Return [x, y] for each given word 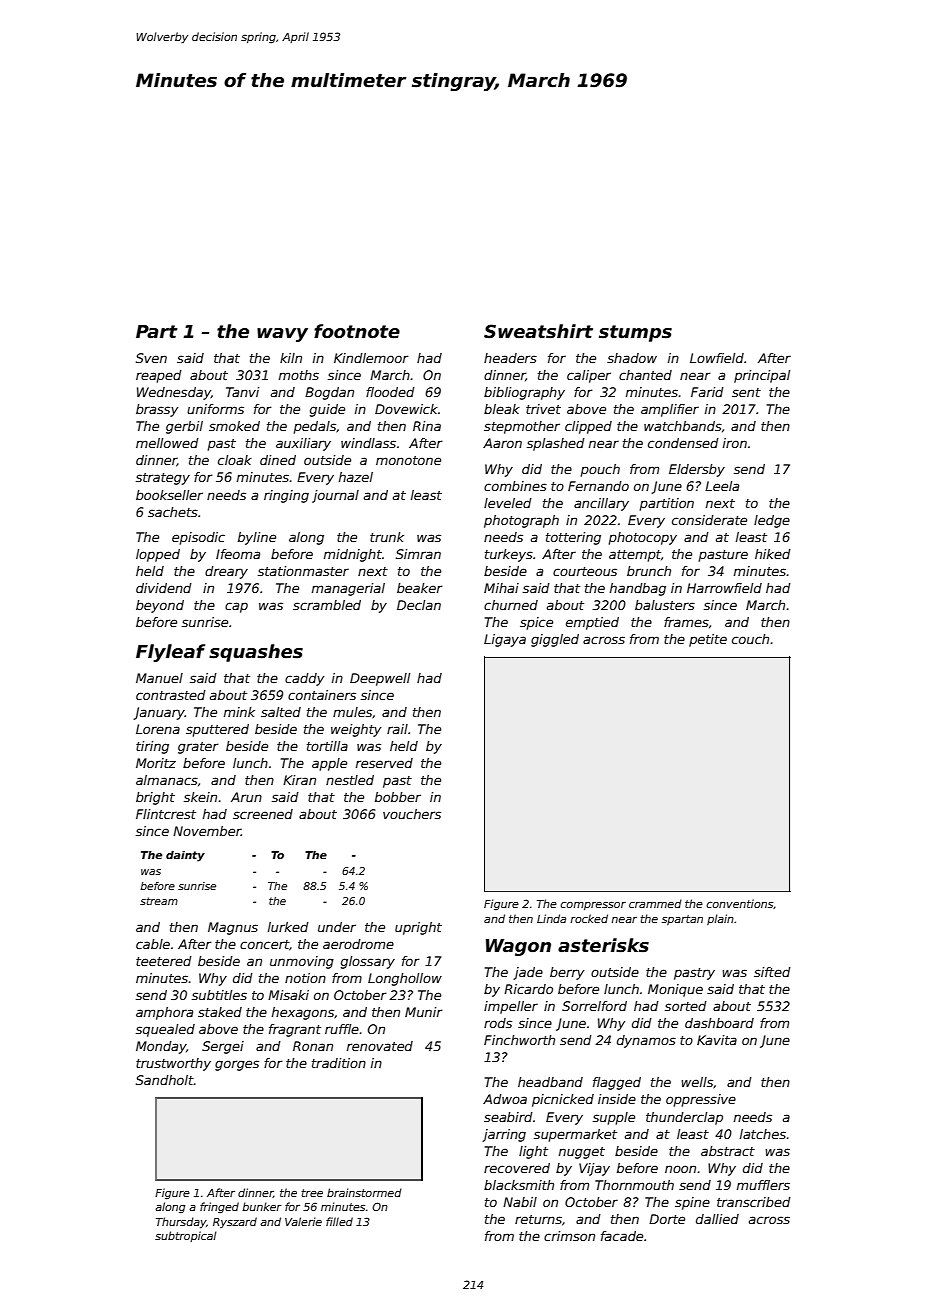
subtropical [186, 1236]
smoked [234, 426]
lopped [158, 555]
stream [159, 901]
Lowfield [717, 358]
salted [281, 712]
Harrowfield [724, 588]
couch [750, 639]
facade [622, 1236]
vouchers [412, 814]
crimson [569, 1236]
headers [510, 358]
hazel [356, 477]
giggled [555, 640]
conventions [740, 903]
